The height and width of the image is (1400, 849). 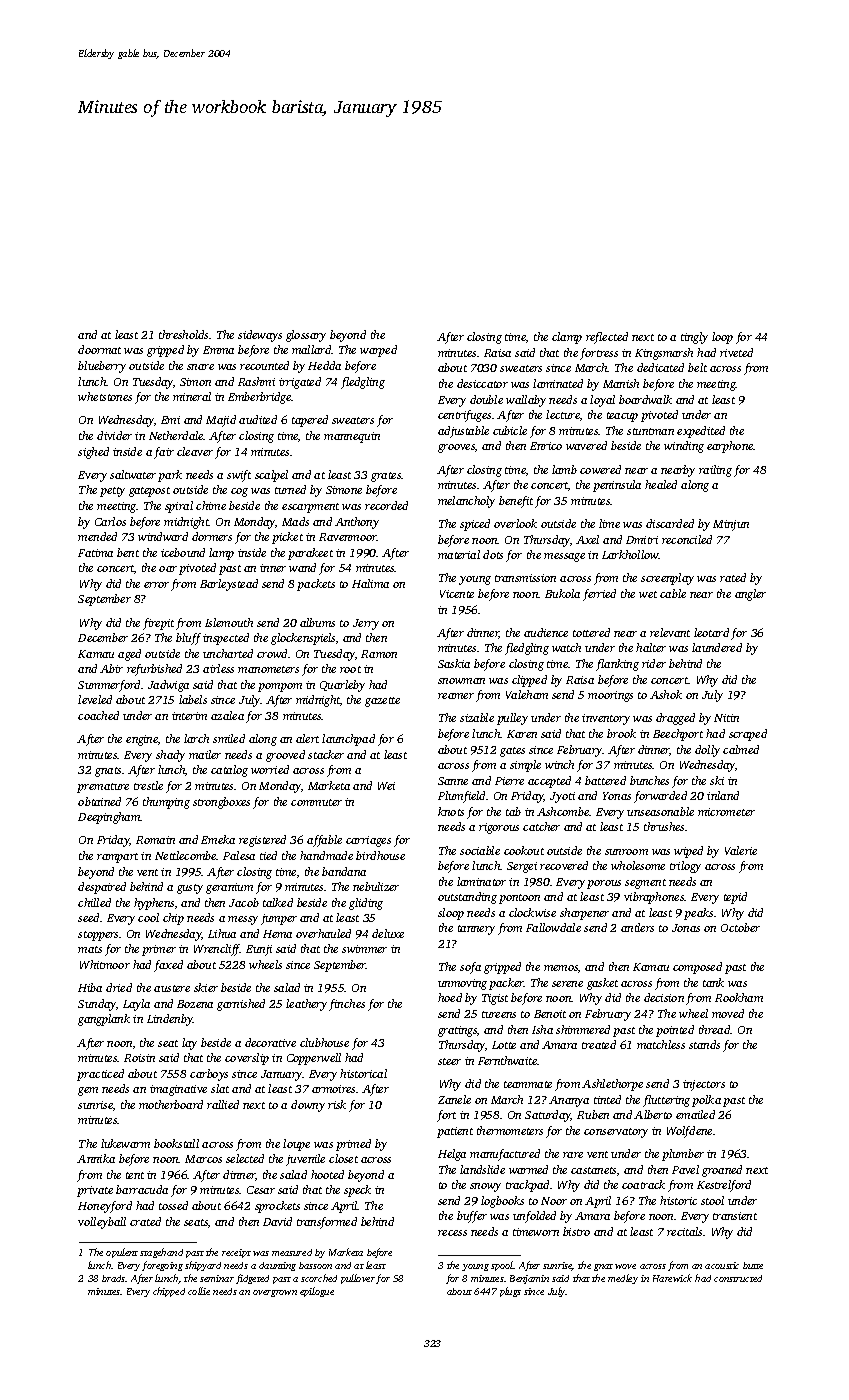 I want to click on earphone, so click(x=730, y=447).
